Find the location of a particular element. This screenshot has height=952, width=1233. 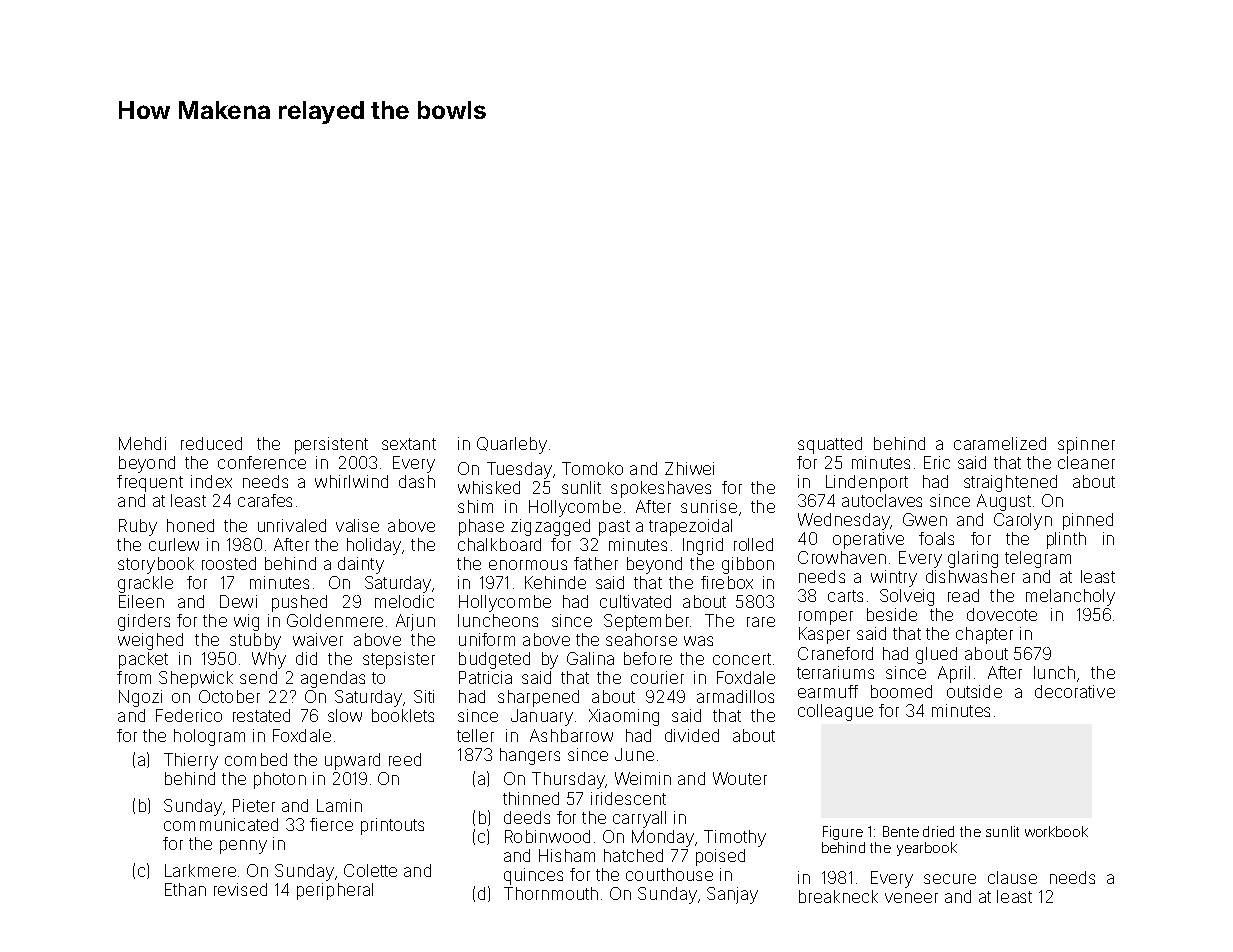

from is located at coordinates (134, 677).
